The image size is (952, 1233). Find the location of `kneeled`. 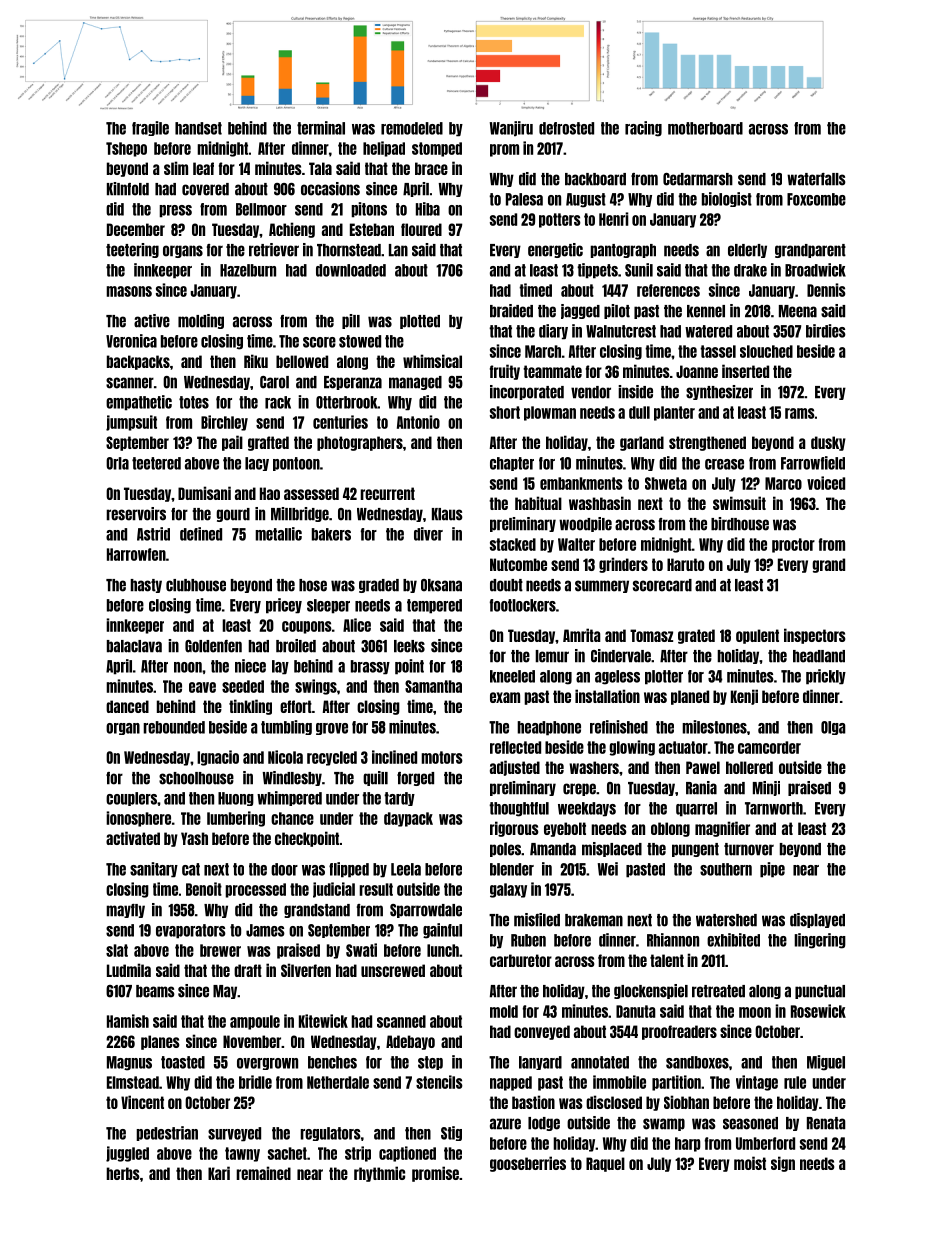

kneeled is located at coordinates (512, 676).
